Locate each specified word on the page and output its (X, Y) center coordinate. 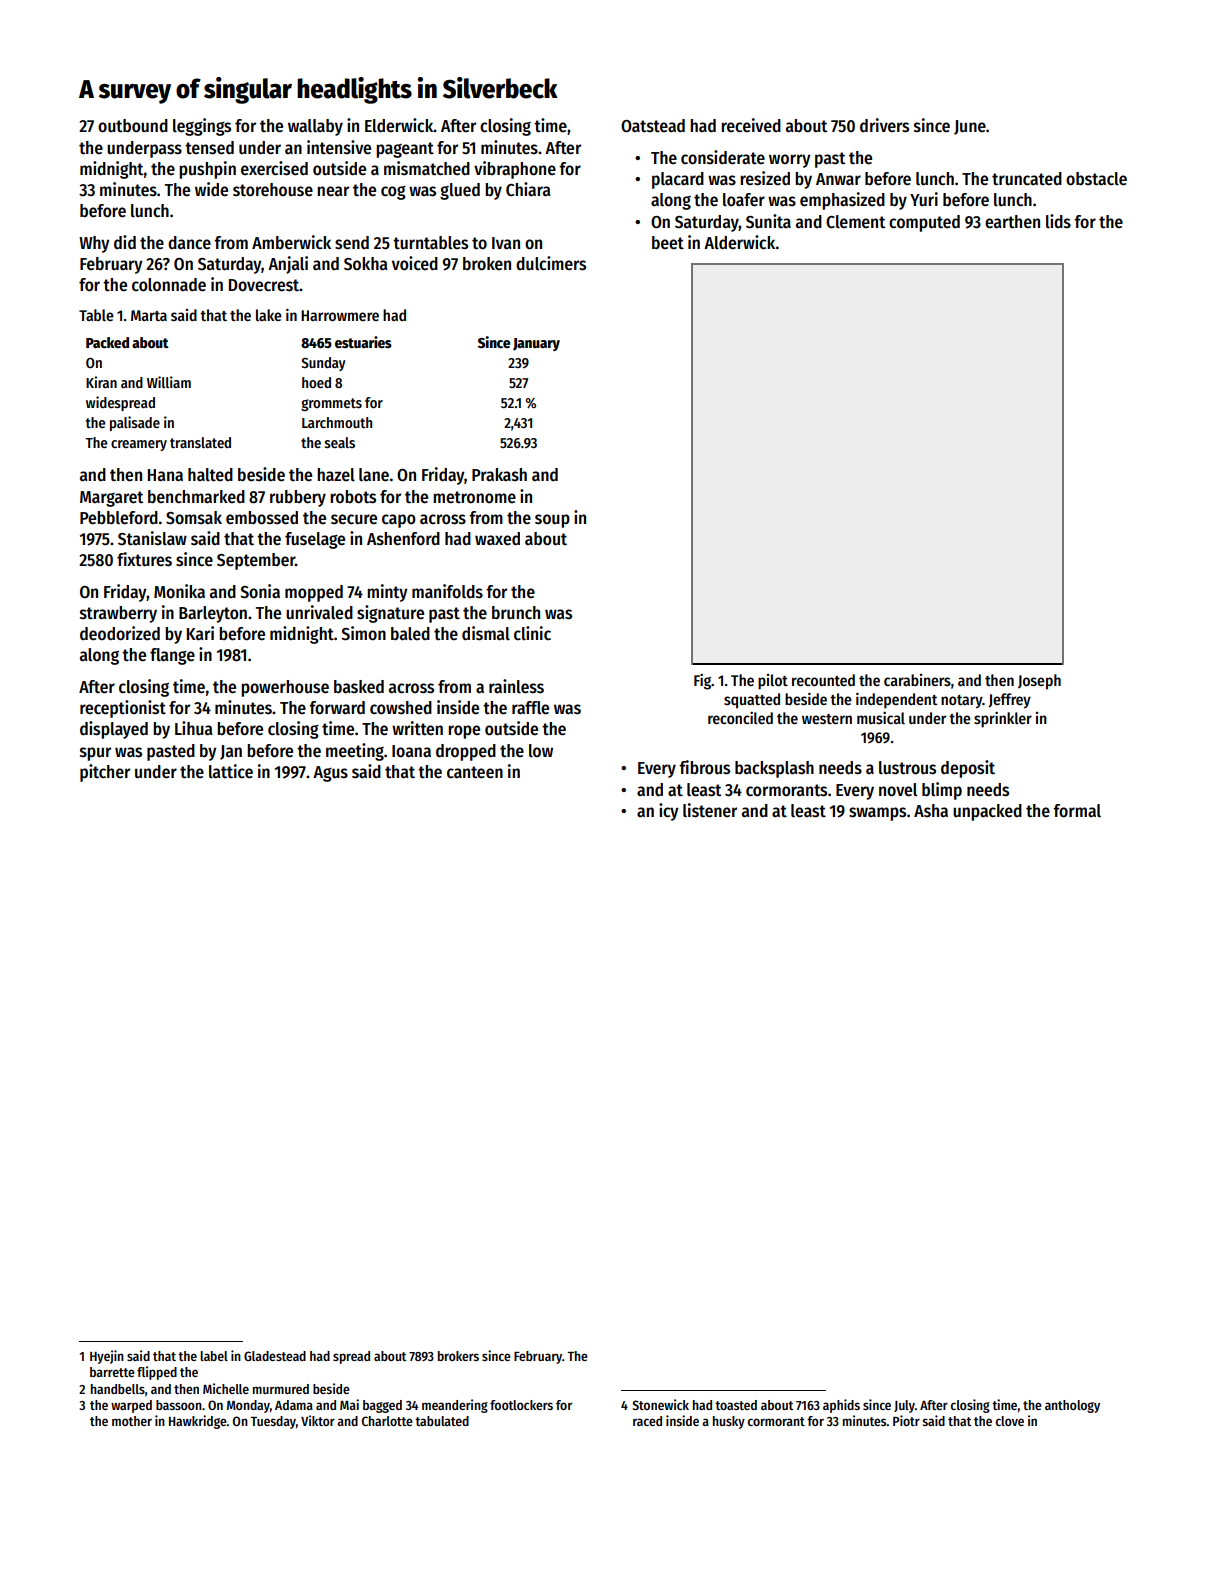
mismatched (427, 168)
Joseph (1039, 682)
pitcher (105, 773)
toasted (736, 1405)
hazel (336, 474)
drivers (884, 125)
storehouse (273, 190)
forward (337, 708)
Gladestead (275, 1356)
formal (1077, 811)
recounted (823, 680)
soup (552, 521)
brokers (458, 1356)
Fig (702, 682)
